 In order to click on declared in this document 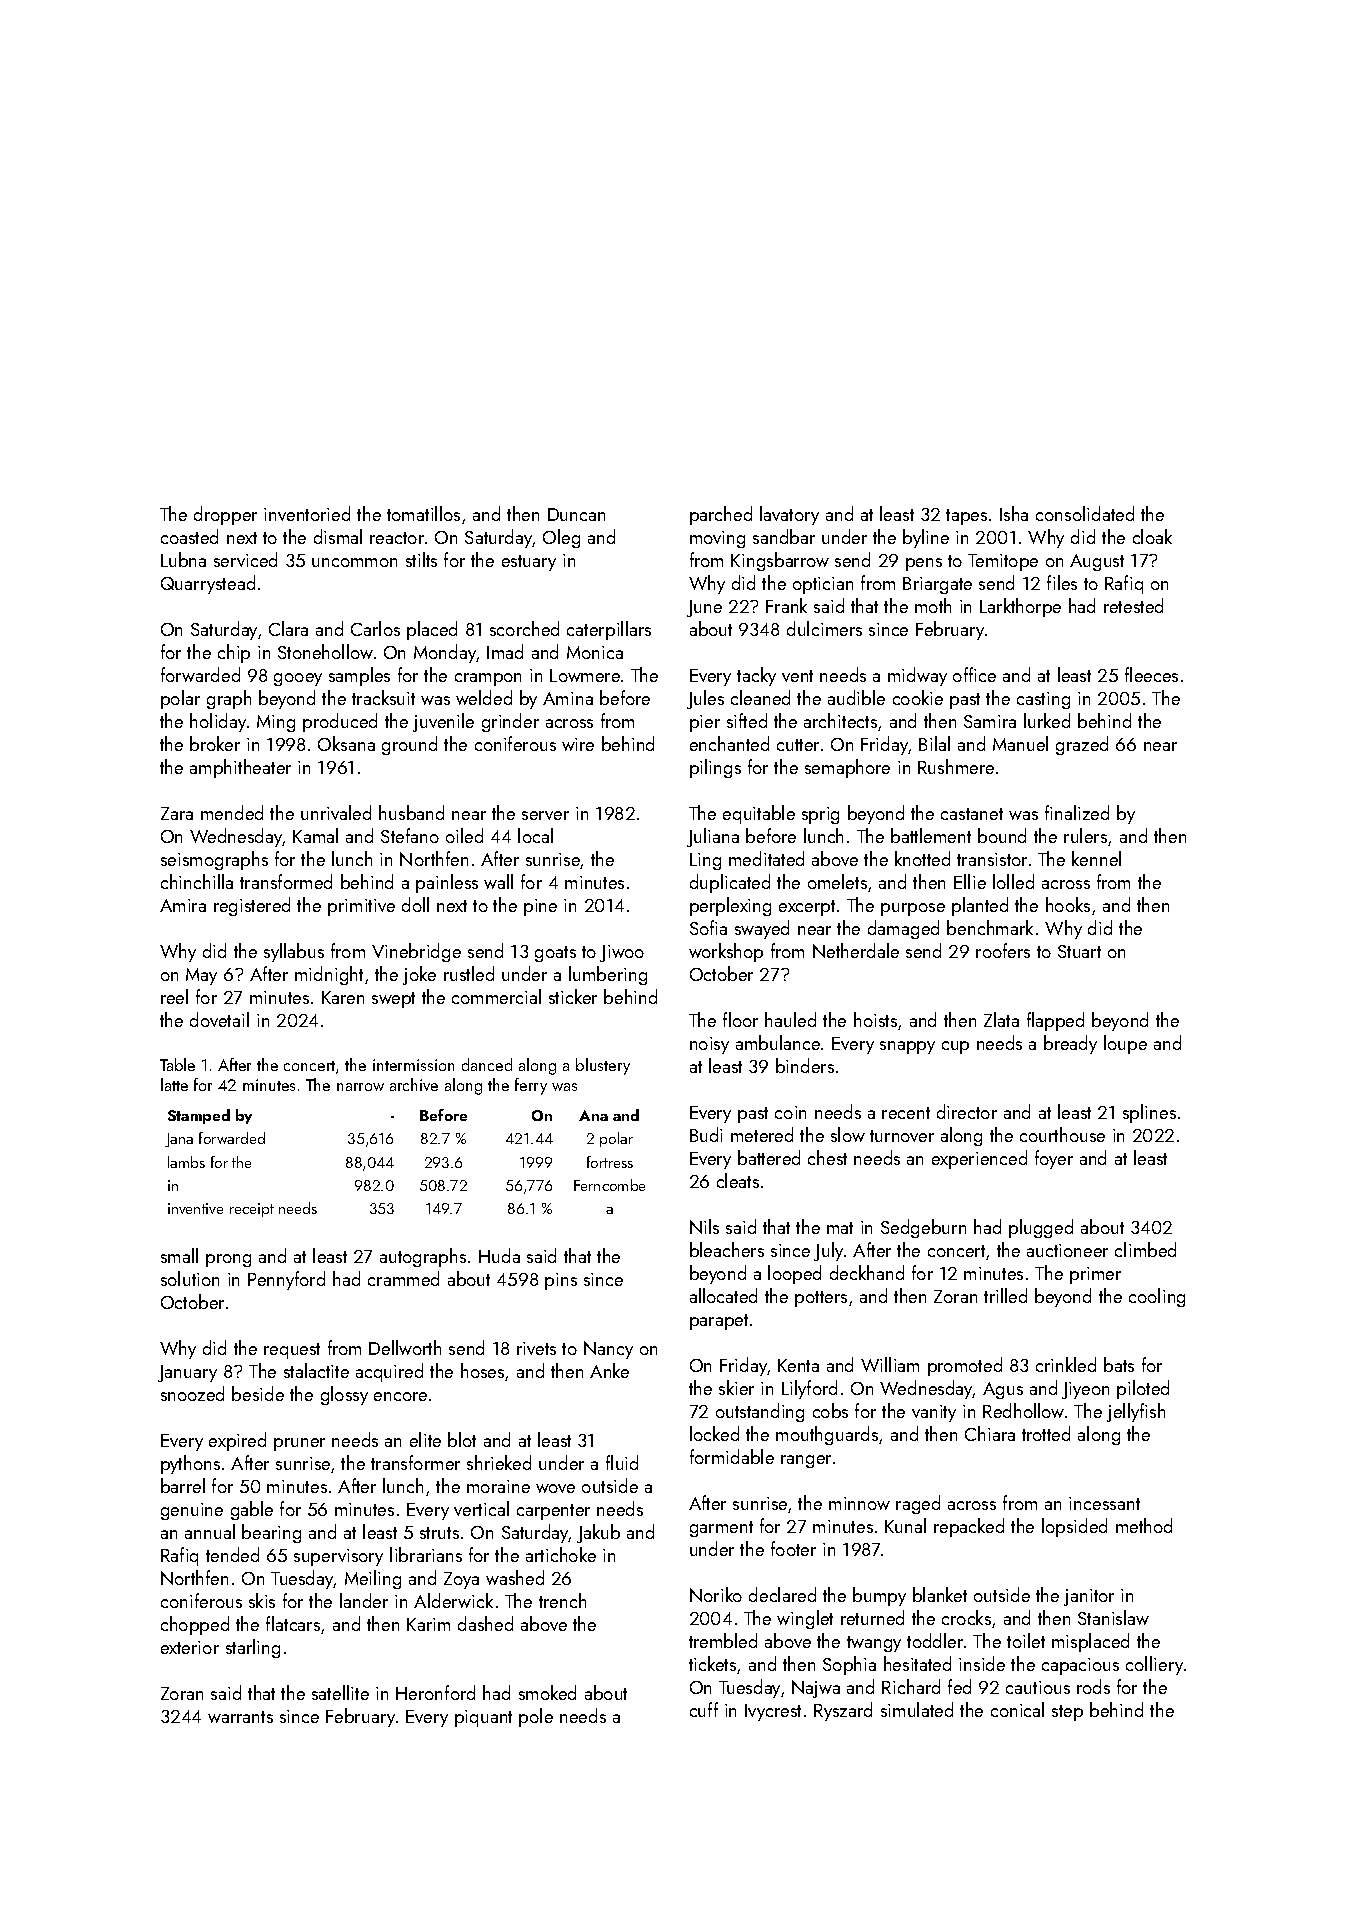, I will do `click(782, 1594)`.
